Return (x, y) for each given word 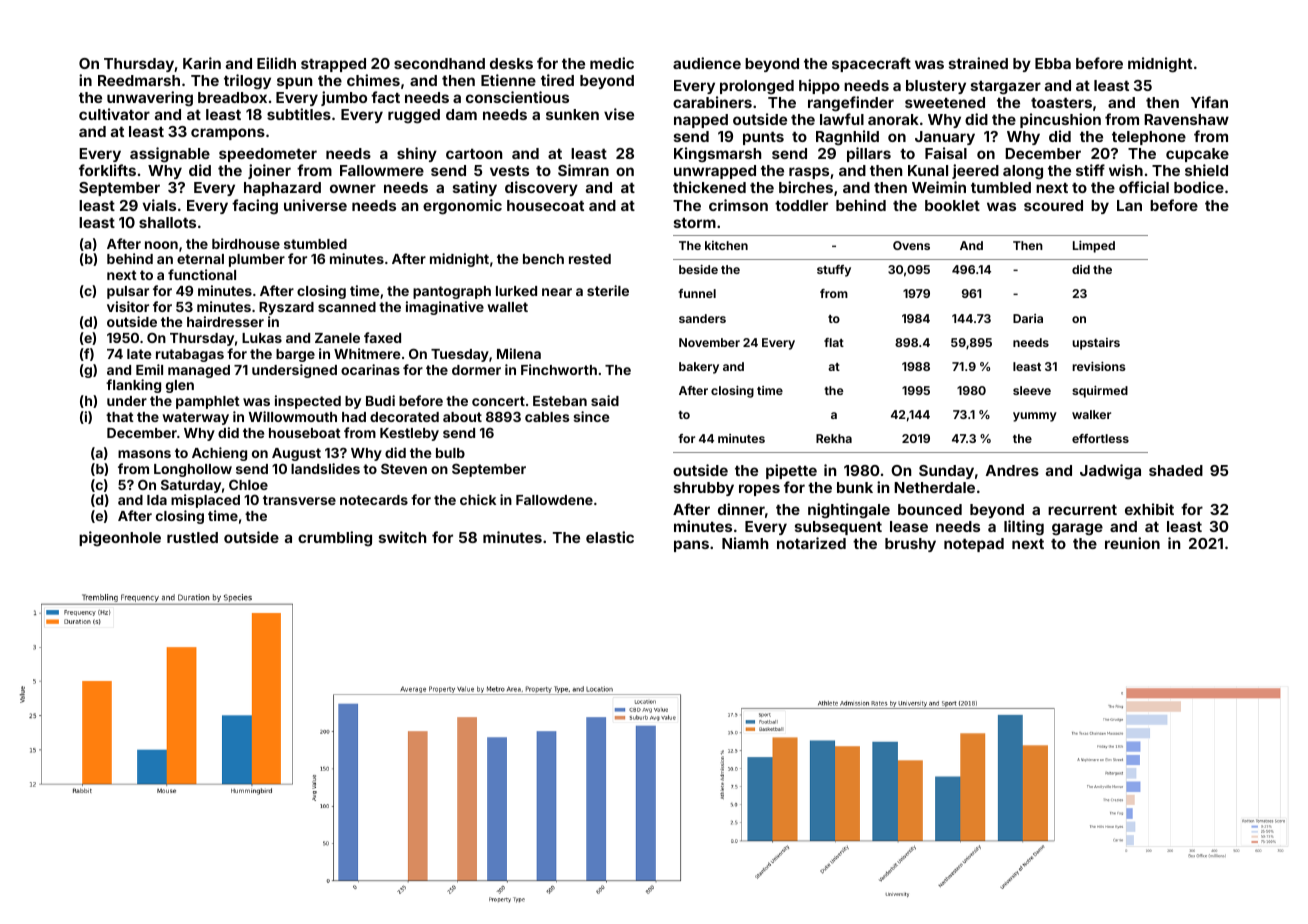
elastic (610, 537)
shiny (417, 154)
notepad (974, 545)
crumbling (335, 538)
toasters (1061, 103)
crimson (738, 205)
